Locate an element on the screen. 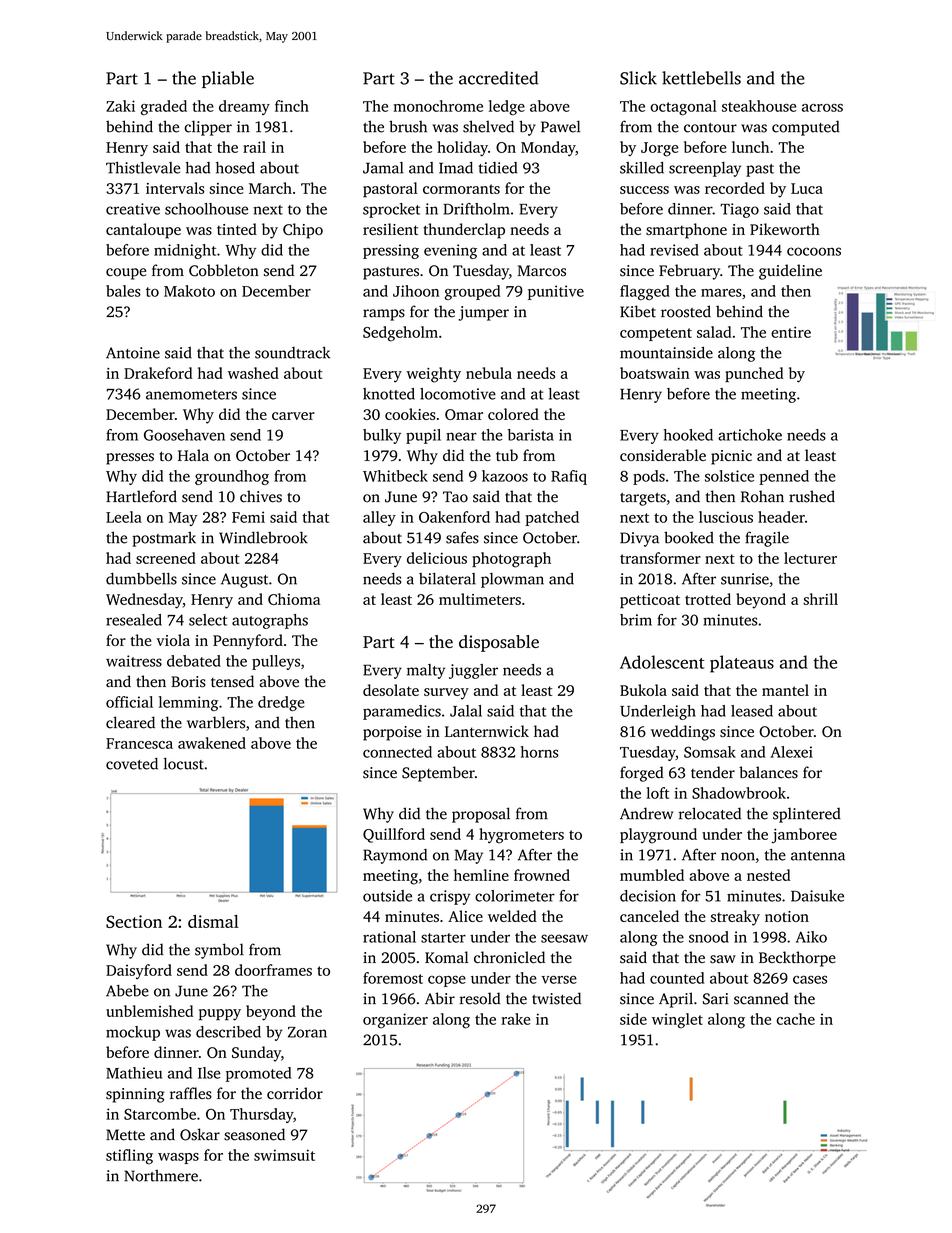 Image resolution: width=952 pixels, height=1233 pixels. horns is located at coordinates (539, 752).
